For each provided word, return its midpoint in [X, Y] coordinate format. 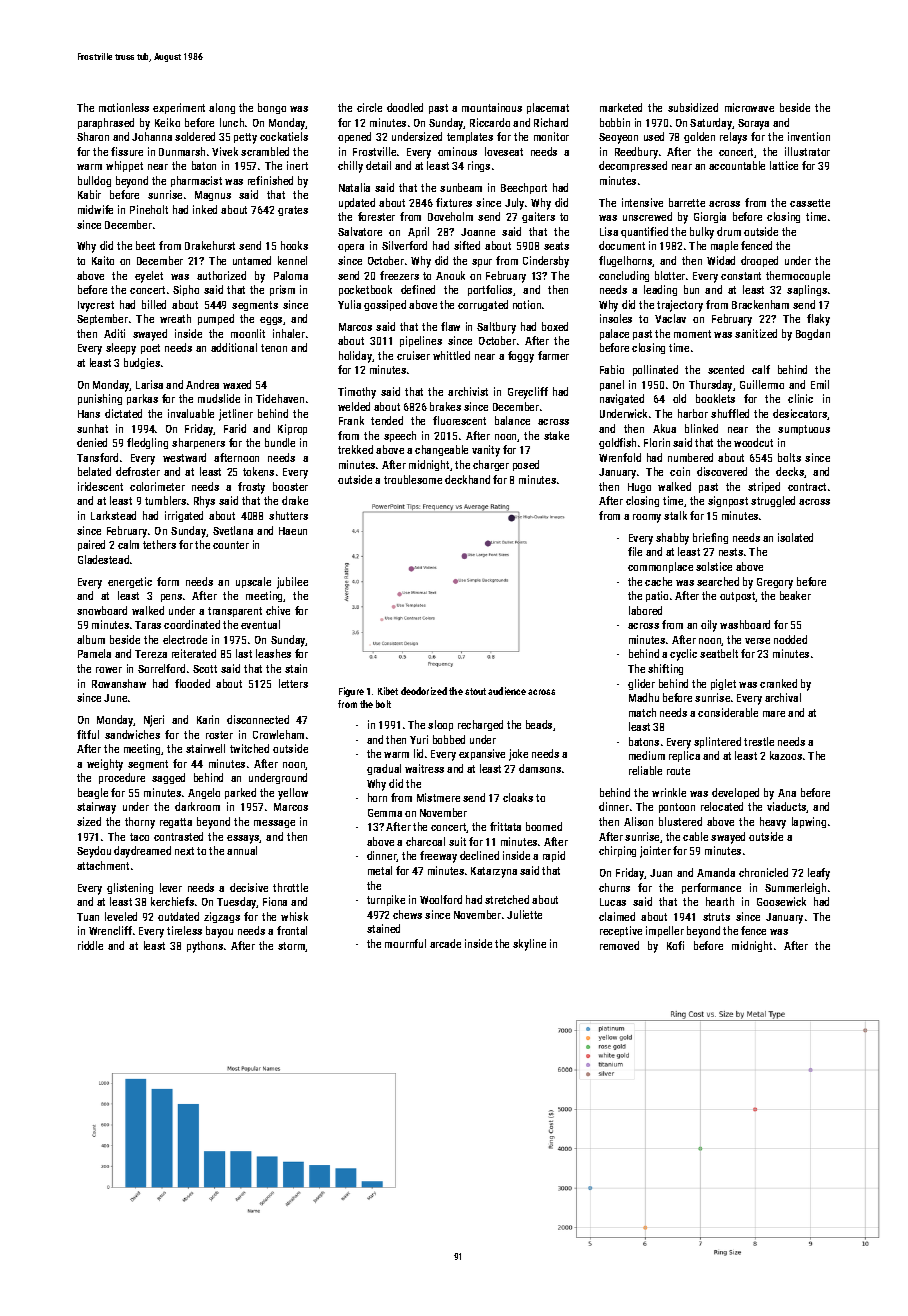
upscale [253, 582]
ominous [457, 151]
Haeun [293, 531]
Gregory [775, 583]
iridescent [100, 486]
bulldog [94, 181]
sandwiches [132, 734]
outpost [738, 597]
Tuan [88, 917]
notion [527, 304]
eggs [271, 321]
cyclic [683, 655]
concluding [624, 276]
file [635, 551]
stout [475, 691]
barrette [687, 202]
